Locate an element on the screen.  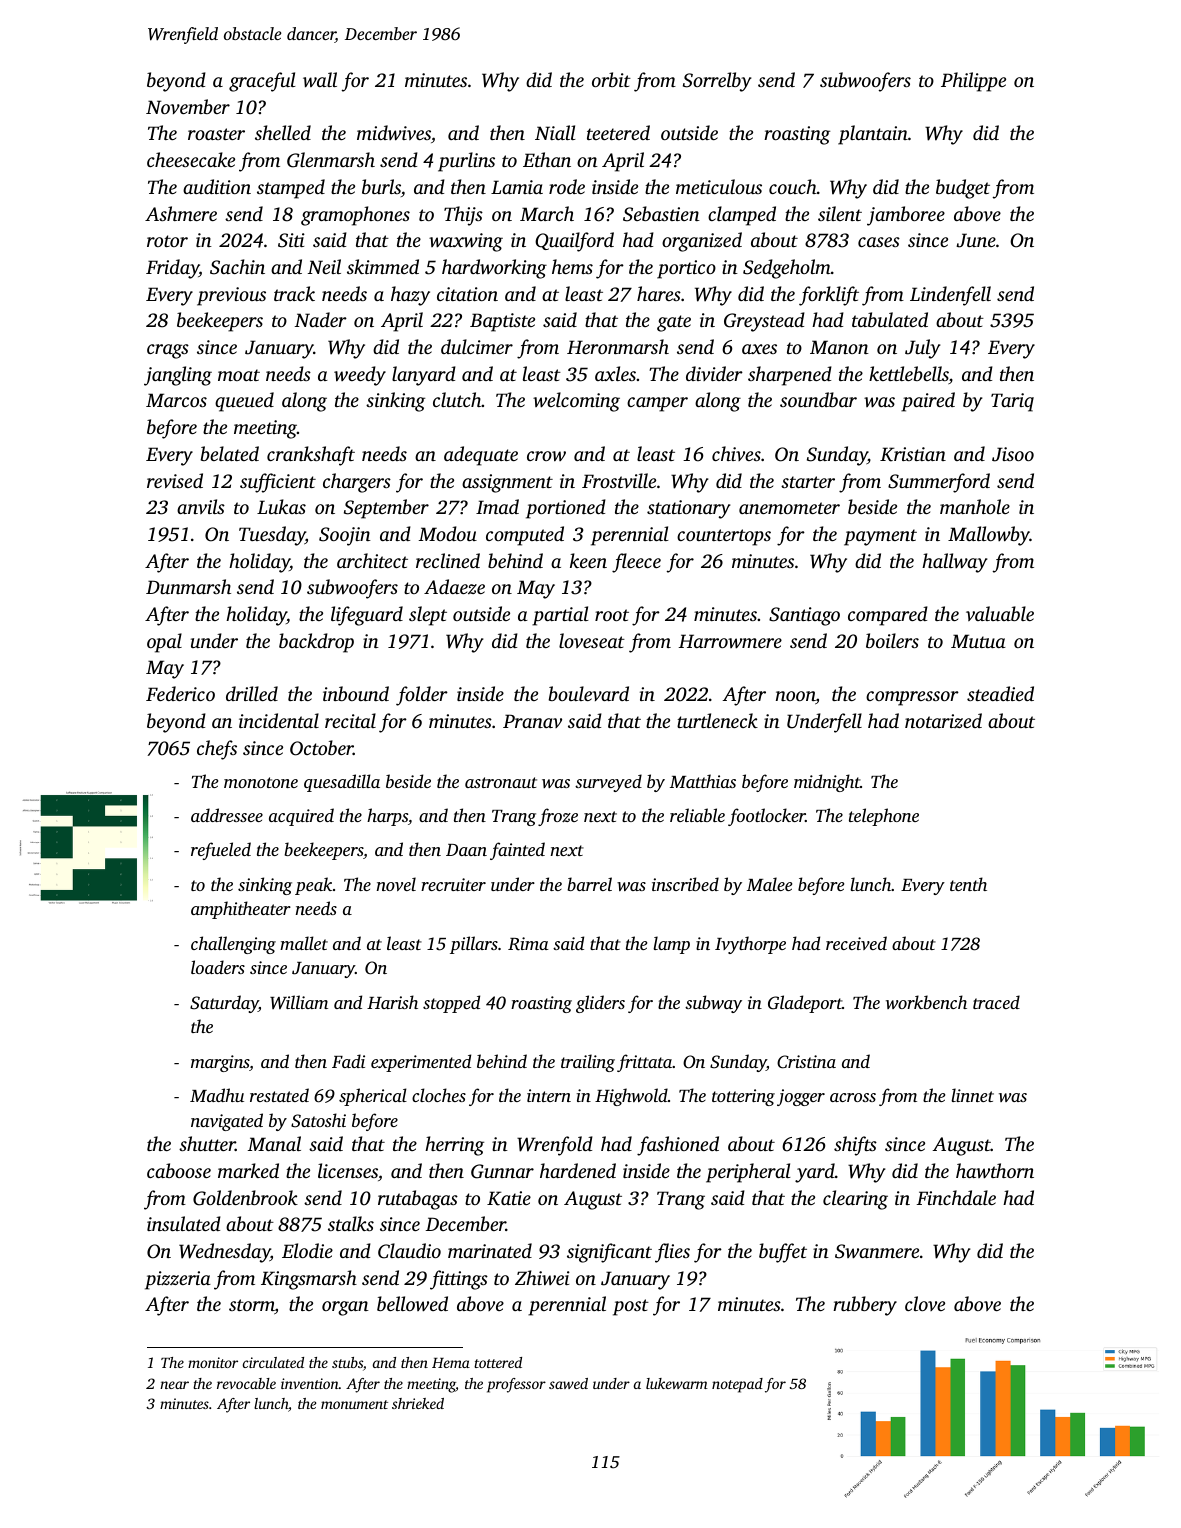
anemometer is located at coordinates (789, 508).
